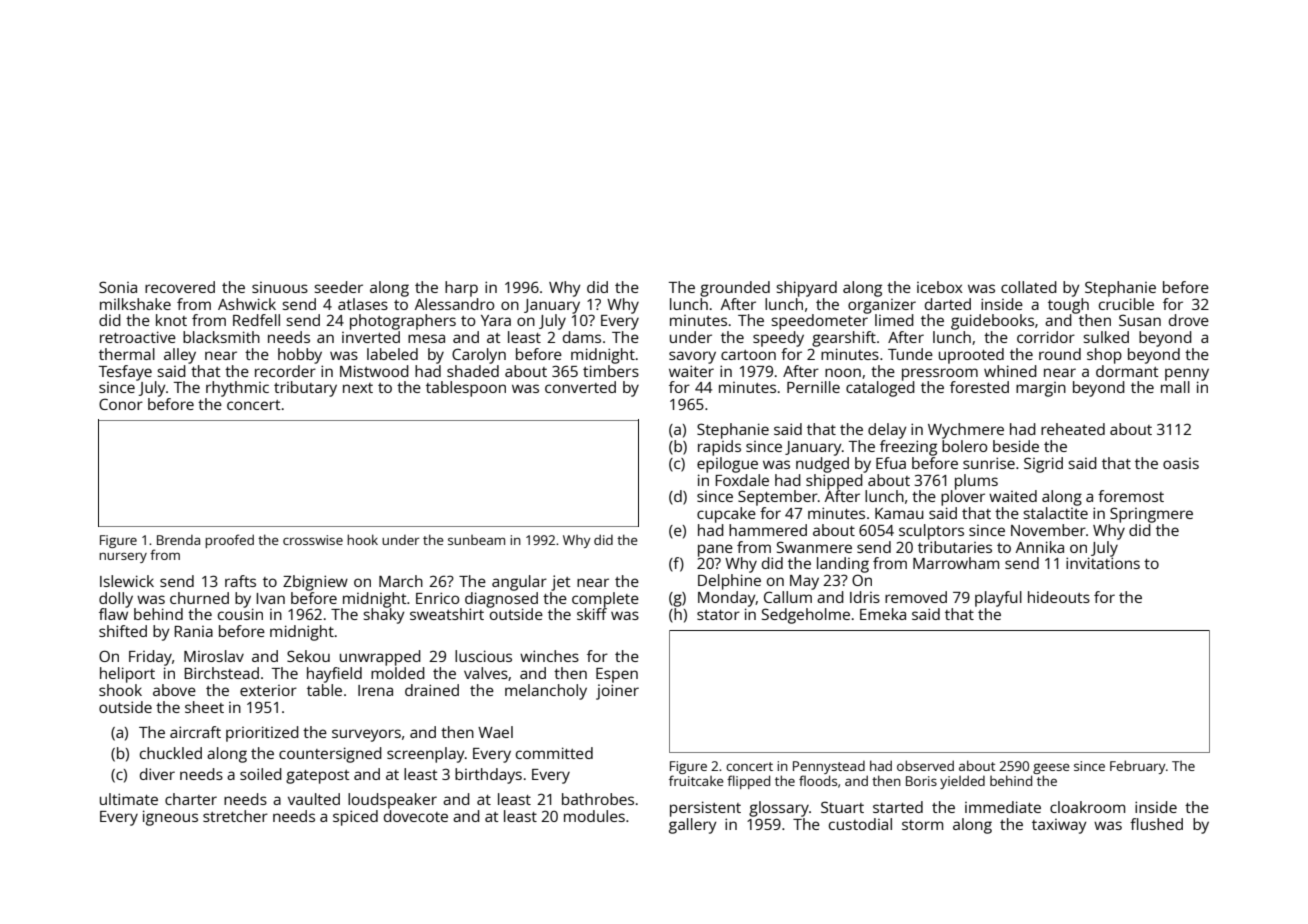 This page has height=924, width=1308. I want to click on collated, so click(1029, 287).
